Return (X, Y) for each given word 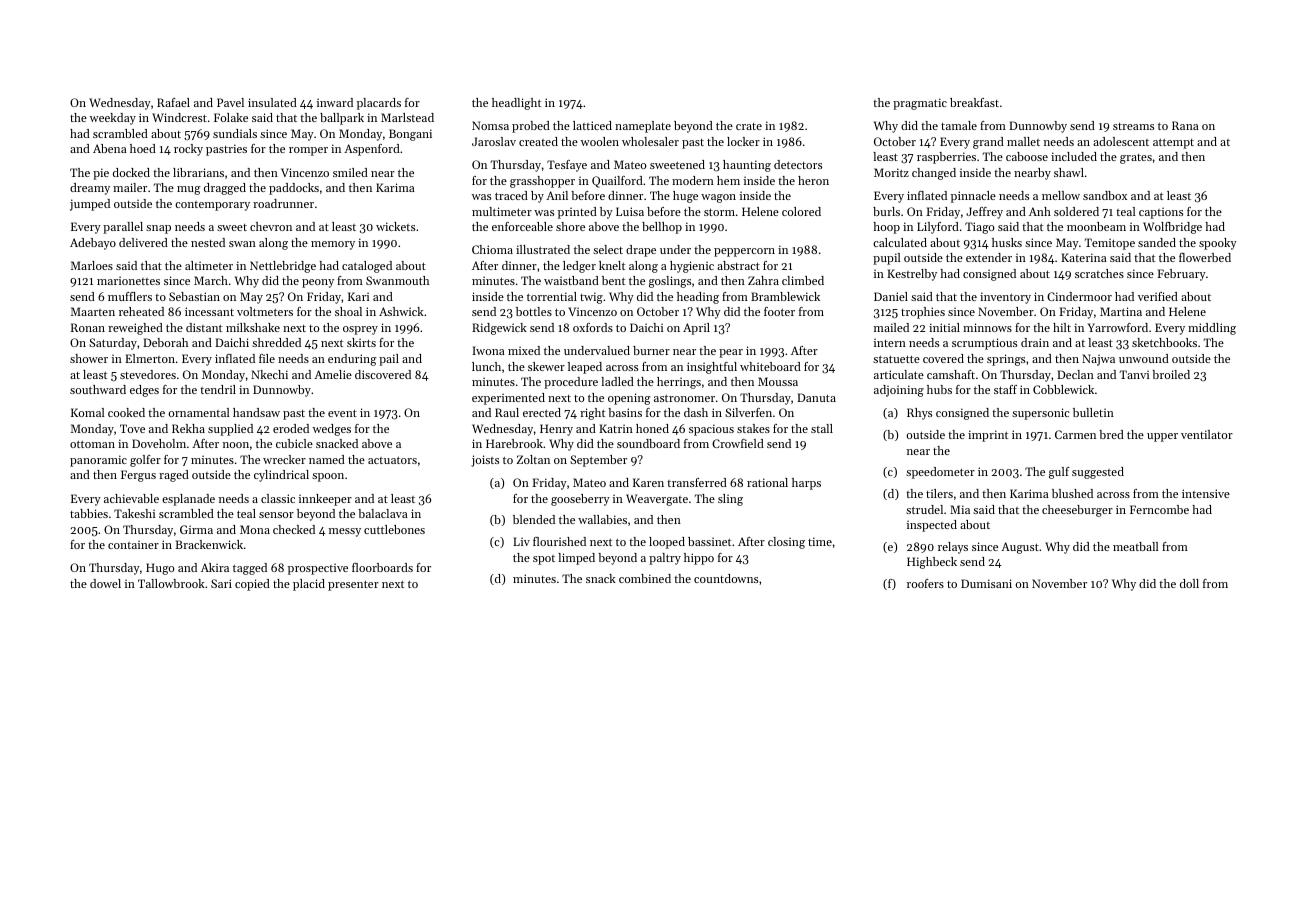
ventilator (1207, 434)
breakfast (974, 102)
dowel (105, 583)
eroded (291, 428)
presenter (353, 585)
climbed (803, 280)
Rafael (173, 102)
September (598, 461)
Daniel (891, 296)
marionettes (128, 280)
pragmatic (920, 104)
